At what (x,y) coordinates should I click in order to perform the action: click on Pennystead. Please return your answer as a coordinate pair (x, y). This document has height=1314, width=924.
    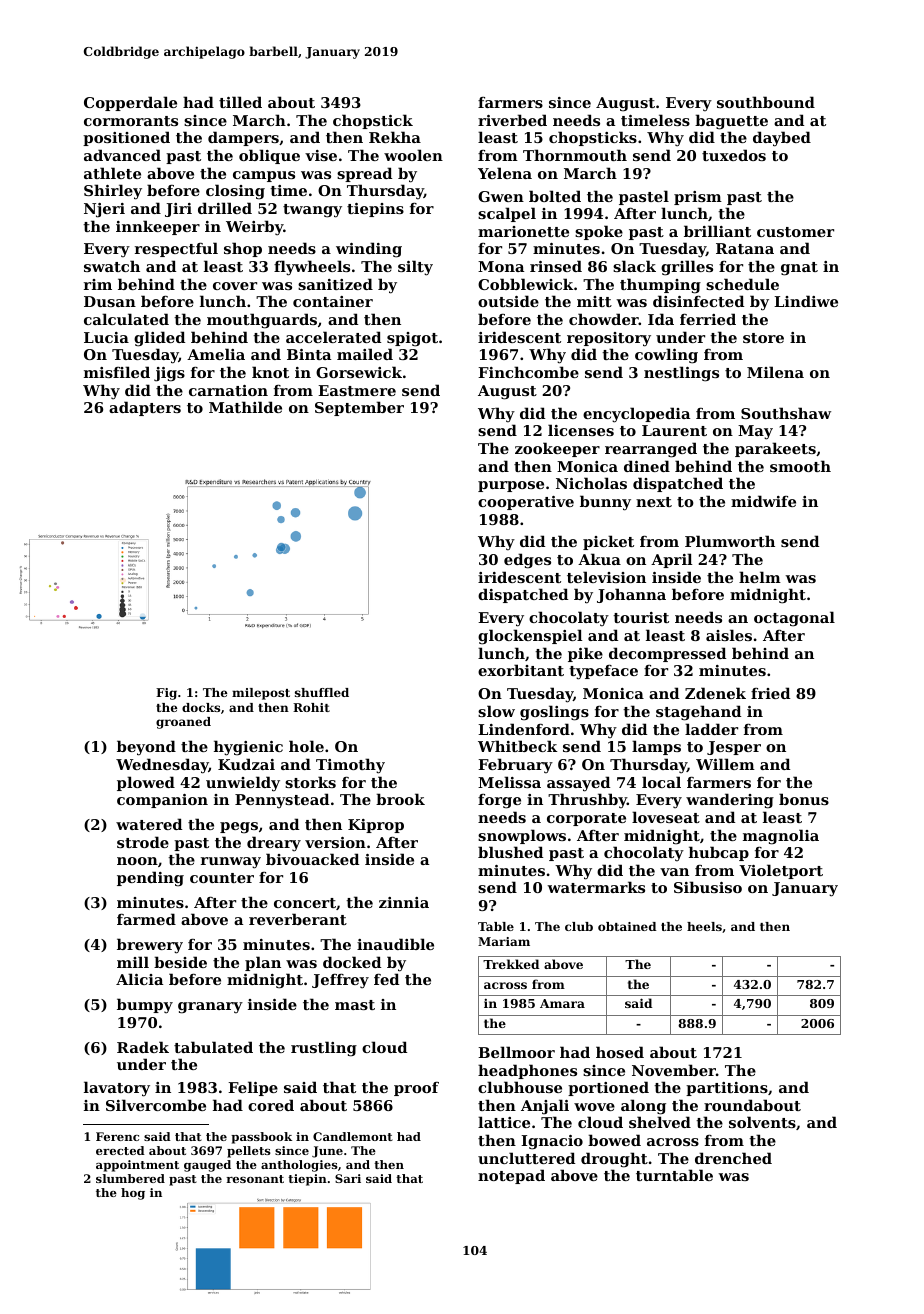
    Looking at the image, I should click on (282, 801).
